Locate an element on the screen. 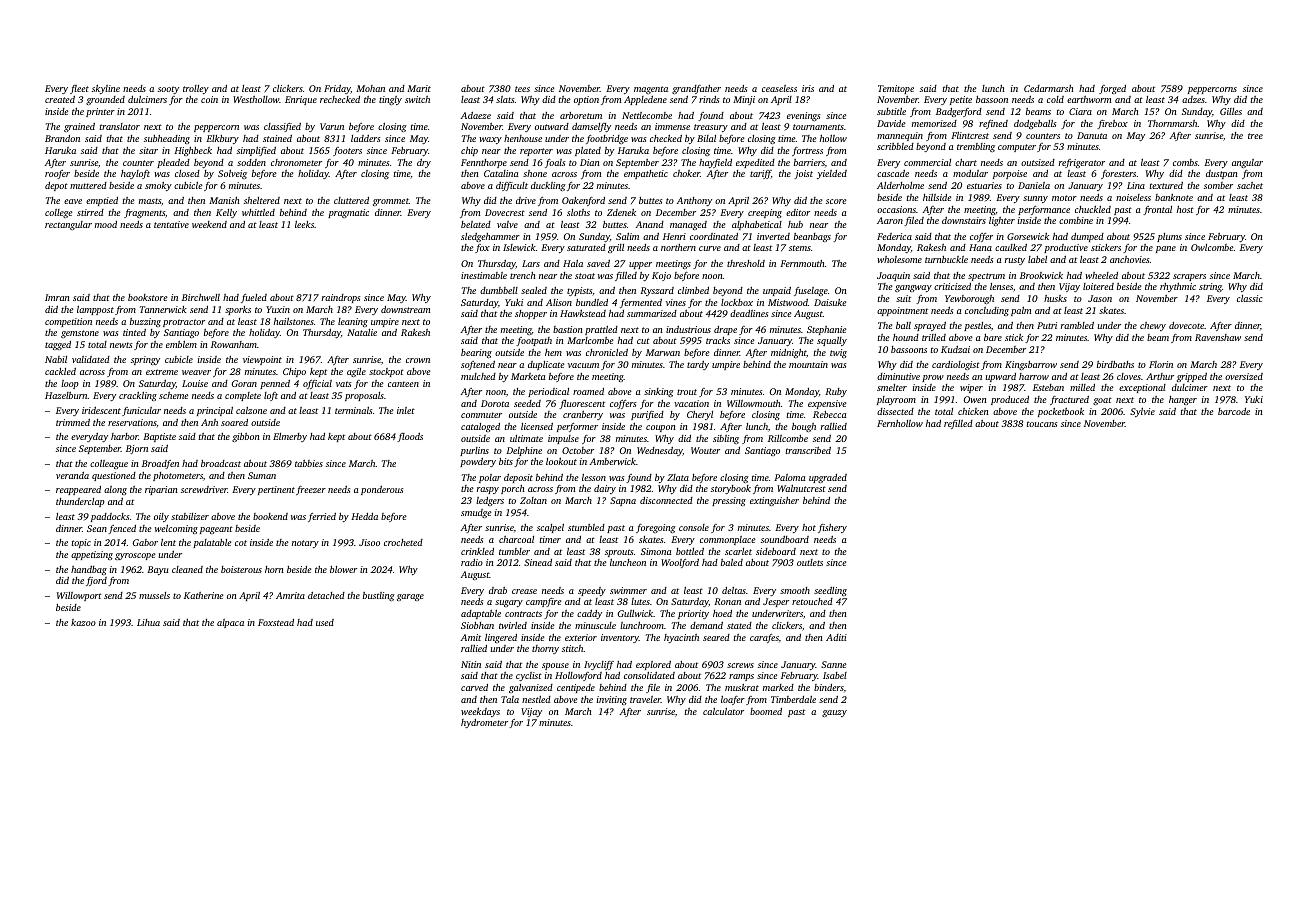  toucans is located at coordinates (1042, 424).
